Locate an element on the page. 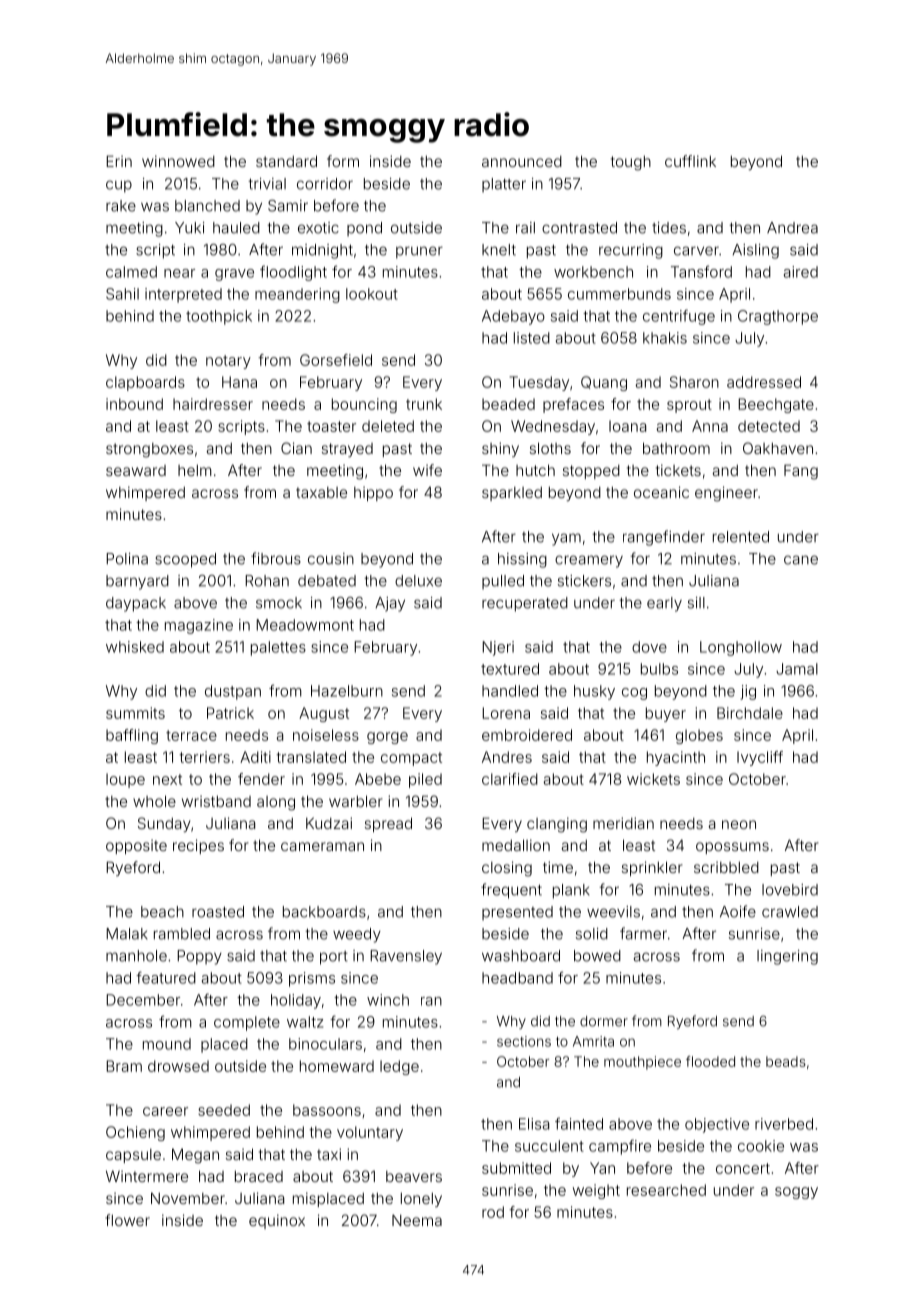 The image size is (924, 1308). cufflink is located at coordinates (690, 161).
